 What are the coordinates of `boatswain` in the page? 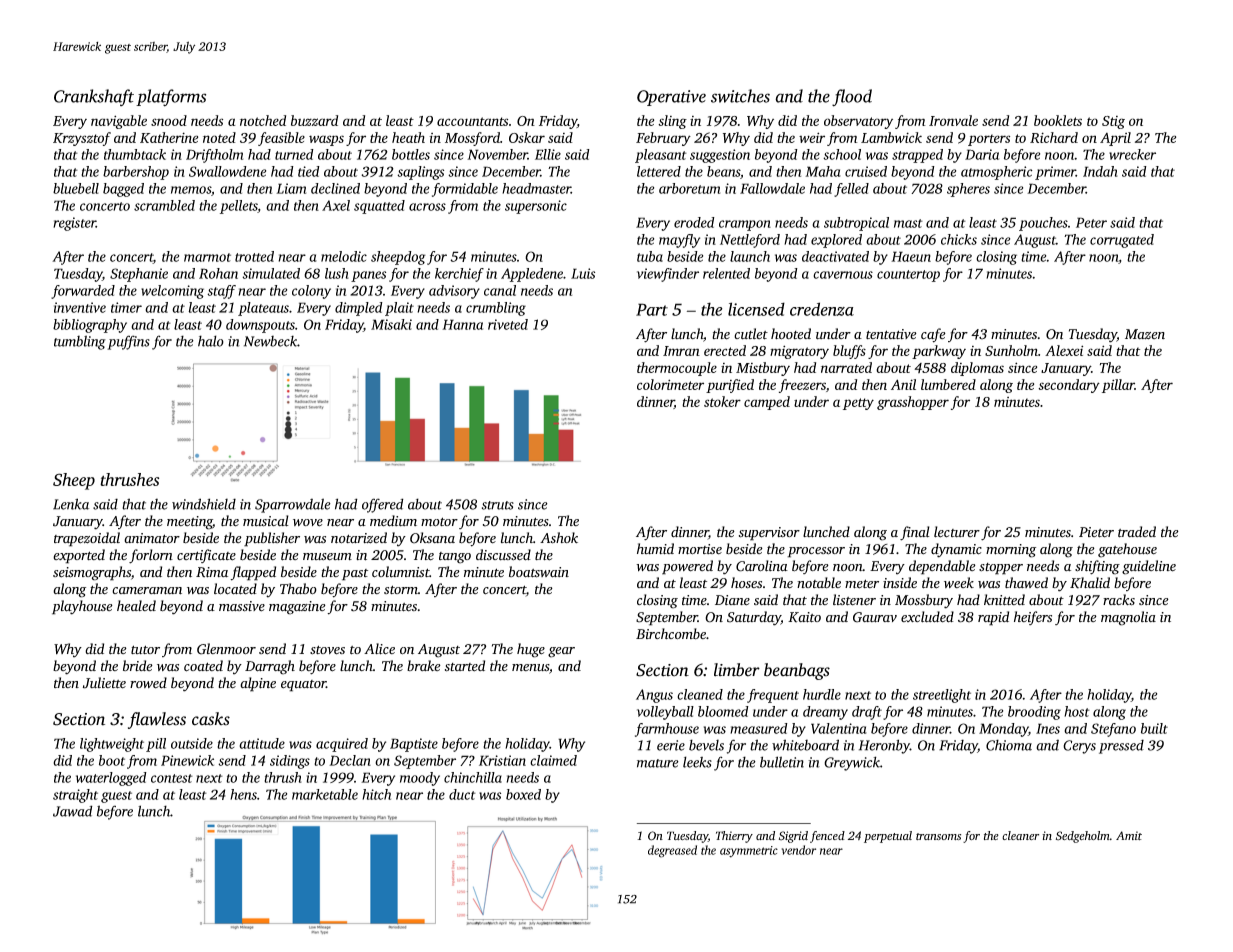 It's located at (539, 572).
